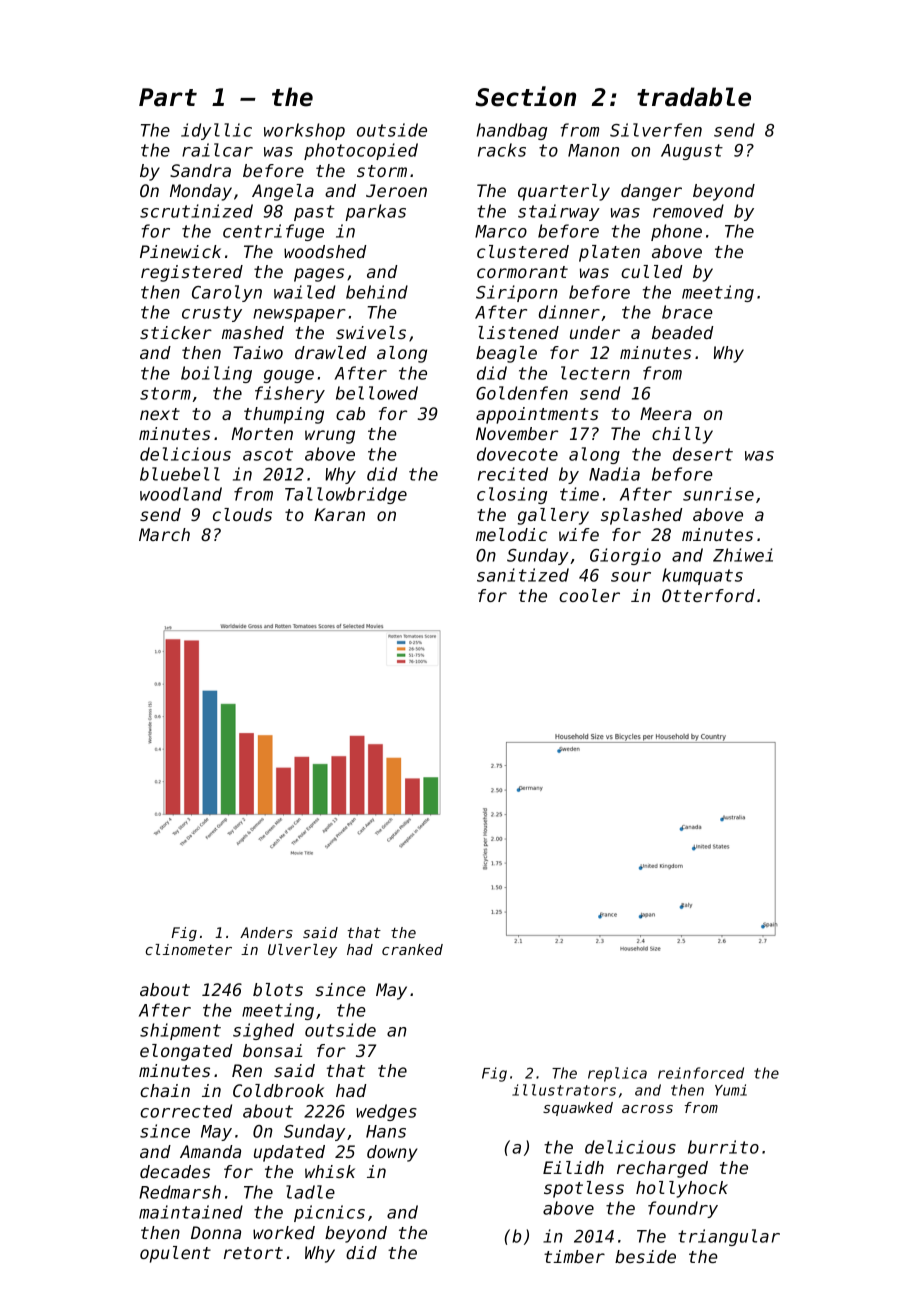  Describe the element at coordinates (176, 332) in the screenshot. I see `sticker` at that location.
